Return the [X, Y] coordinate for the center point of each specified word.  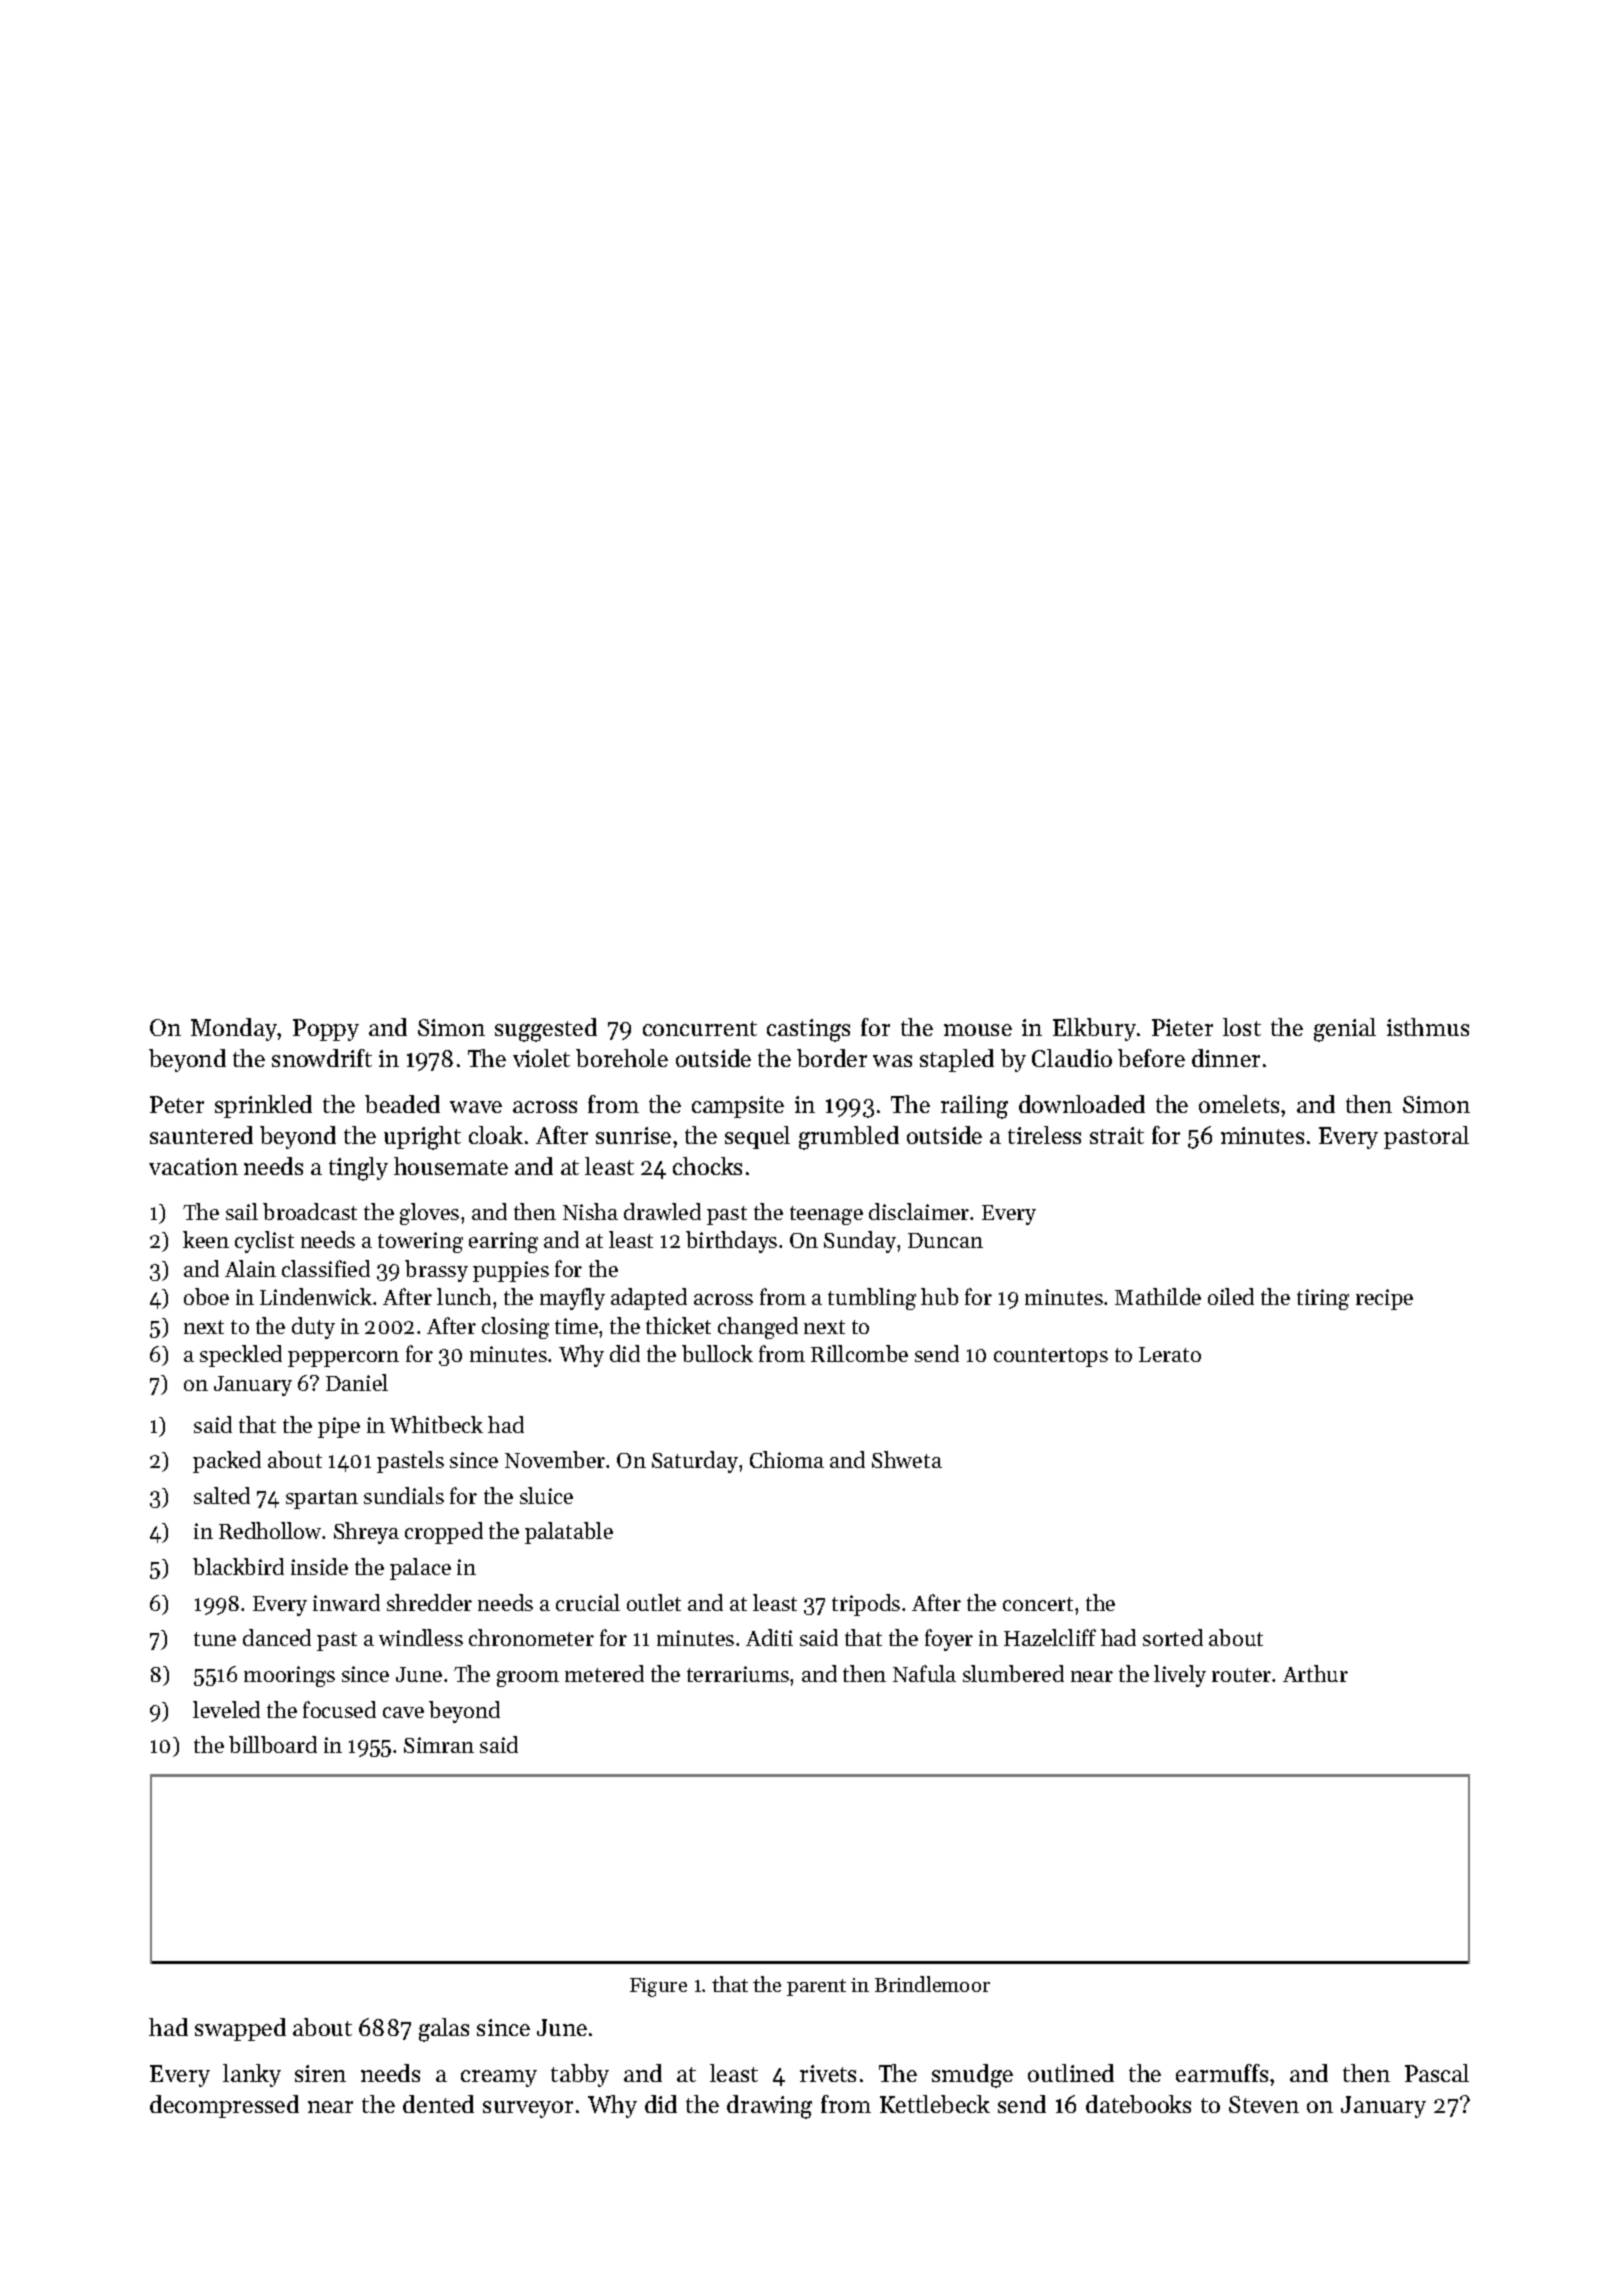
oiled [1231, 1296]
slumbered [1013, 1673]
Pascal [1437, 2073]
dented [438, 2104]
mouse [978, 1030]
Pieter [1182, 1027]
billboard [273, 1744]
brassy [436, 1271]
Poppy [326, 1030]
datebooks [1138, 2104]
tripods [866, 1605]
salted [222, 1495]
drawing [769, 2107]
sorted [1173, 1637]
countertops [1051, 1357]
